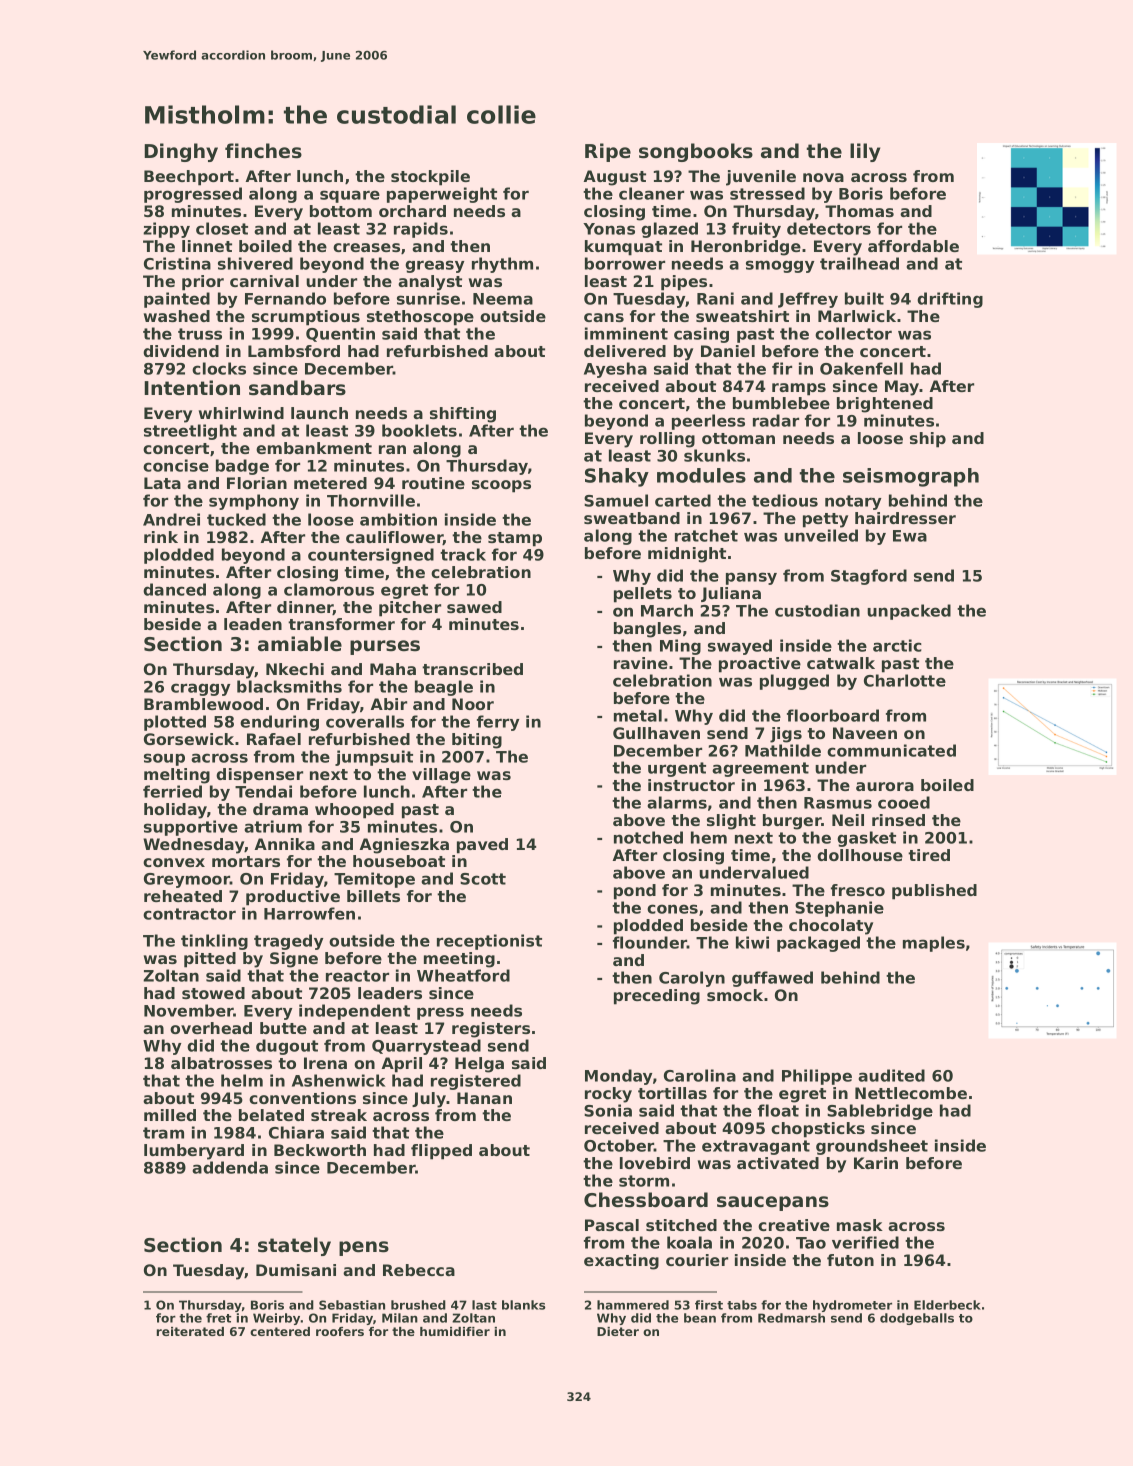 The image size is (1133, 1466). What do you see at coordinates (491, 1030) in the screenshot?
I see `registers` at bounding box center [491, 1030].
